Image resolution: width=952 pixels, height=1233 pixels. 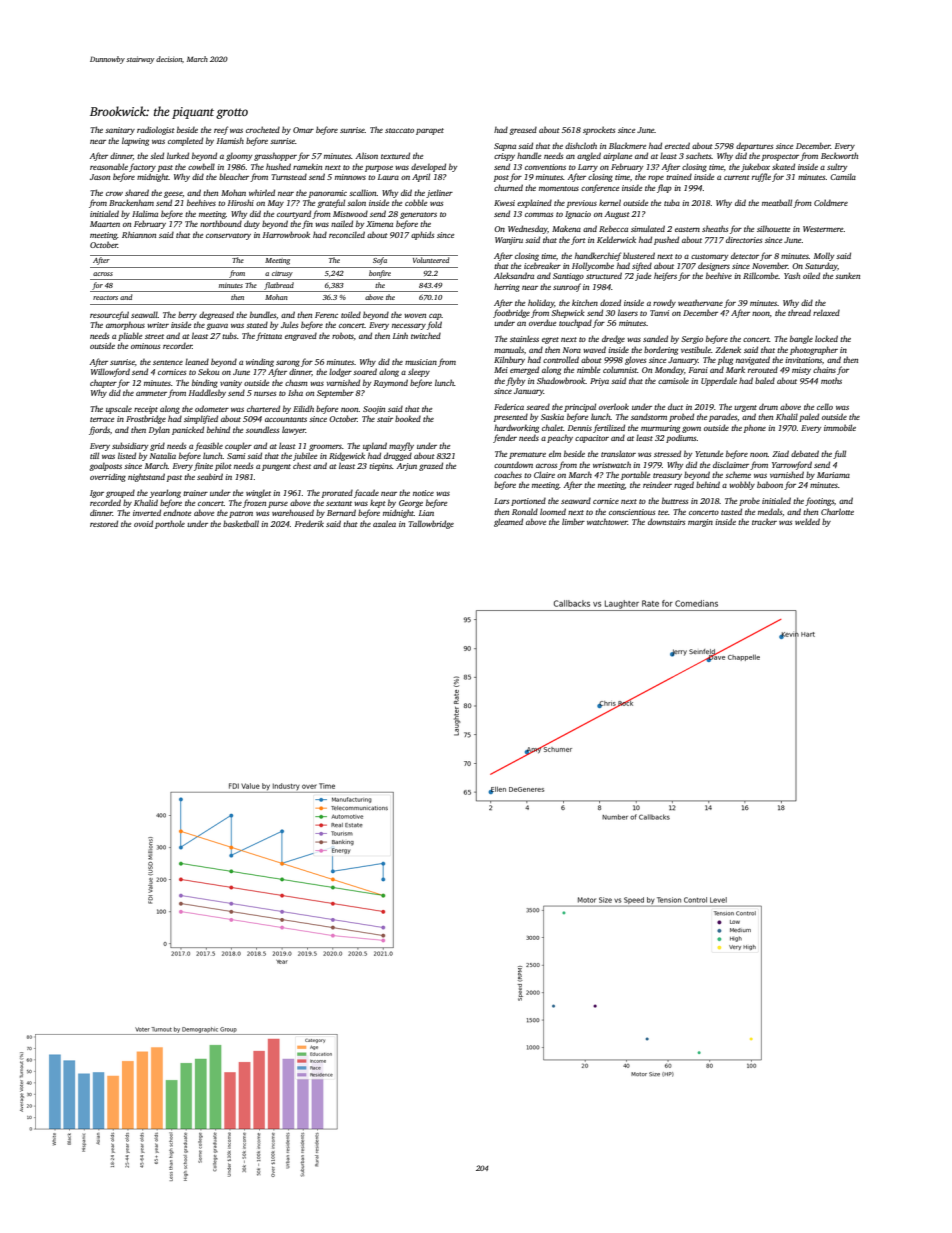 I want to click on crocheted, so click(x=263, y=129).
